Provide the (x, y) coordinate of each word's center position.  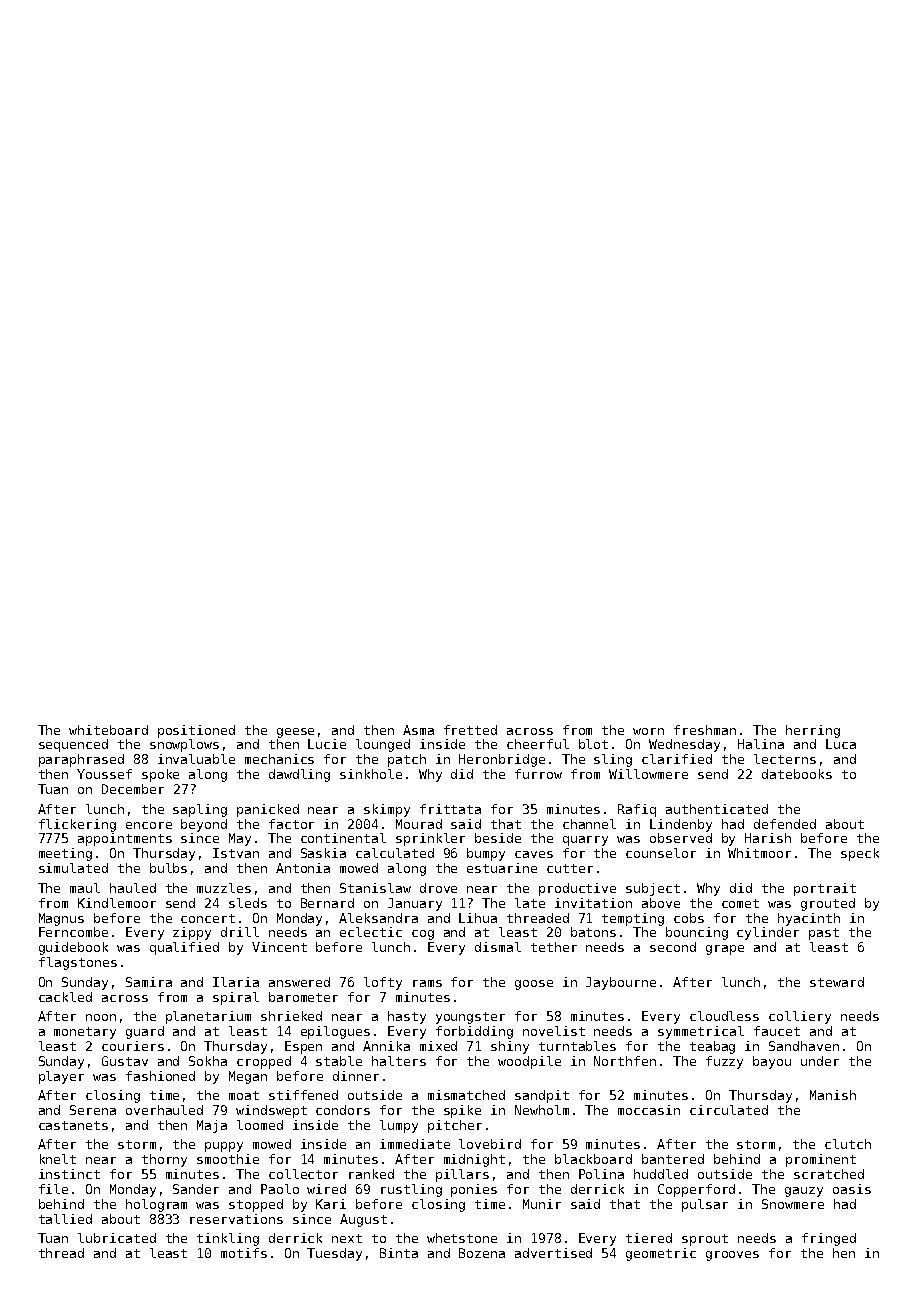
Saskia (323, 853)
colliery (800, 1017)
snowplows (184, 745)
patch (407, 760)
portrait (825, 889)
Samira (149, 982)
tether (554, 947)
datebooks (797, 774)
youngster (470, 1018)
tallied (65, 1219)
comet (740, 903)
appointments (125, 839)
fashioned (160, 1076)
